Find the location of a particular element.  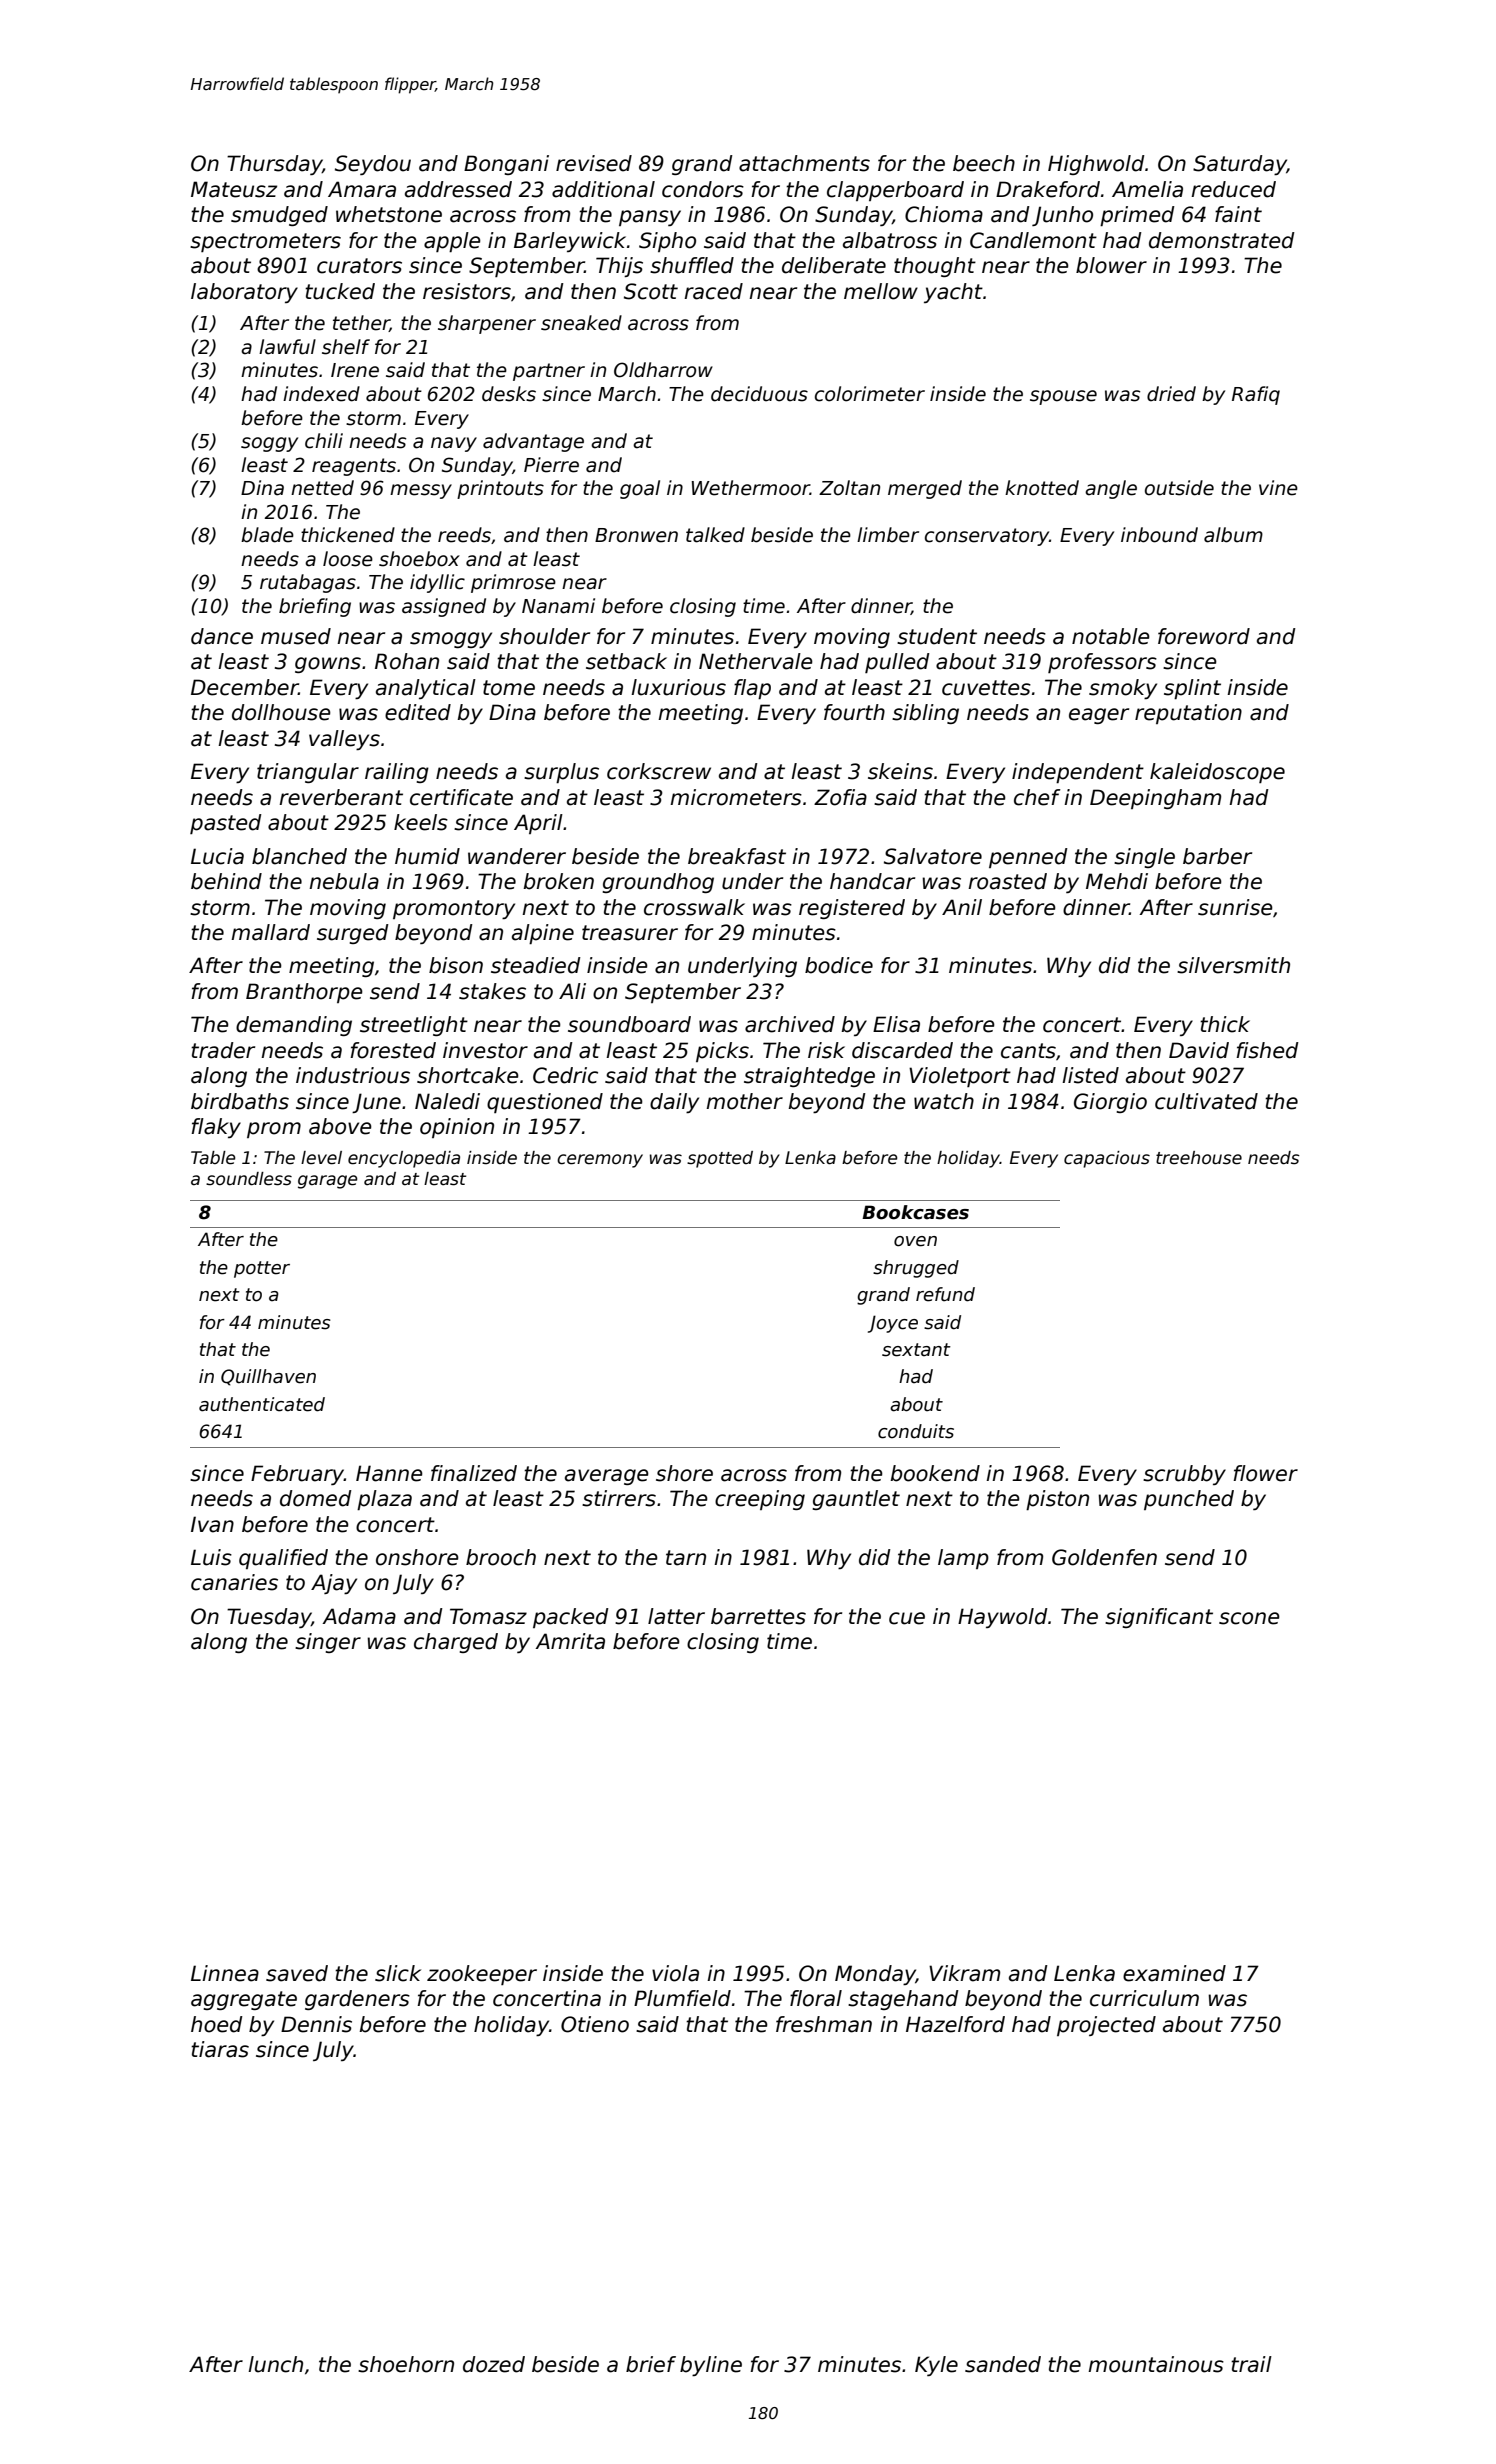

scone is located at coordinates (1249, 1618).
